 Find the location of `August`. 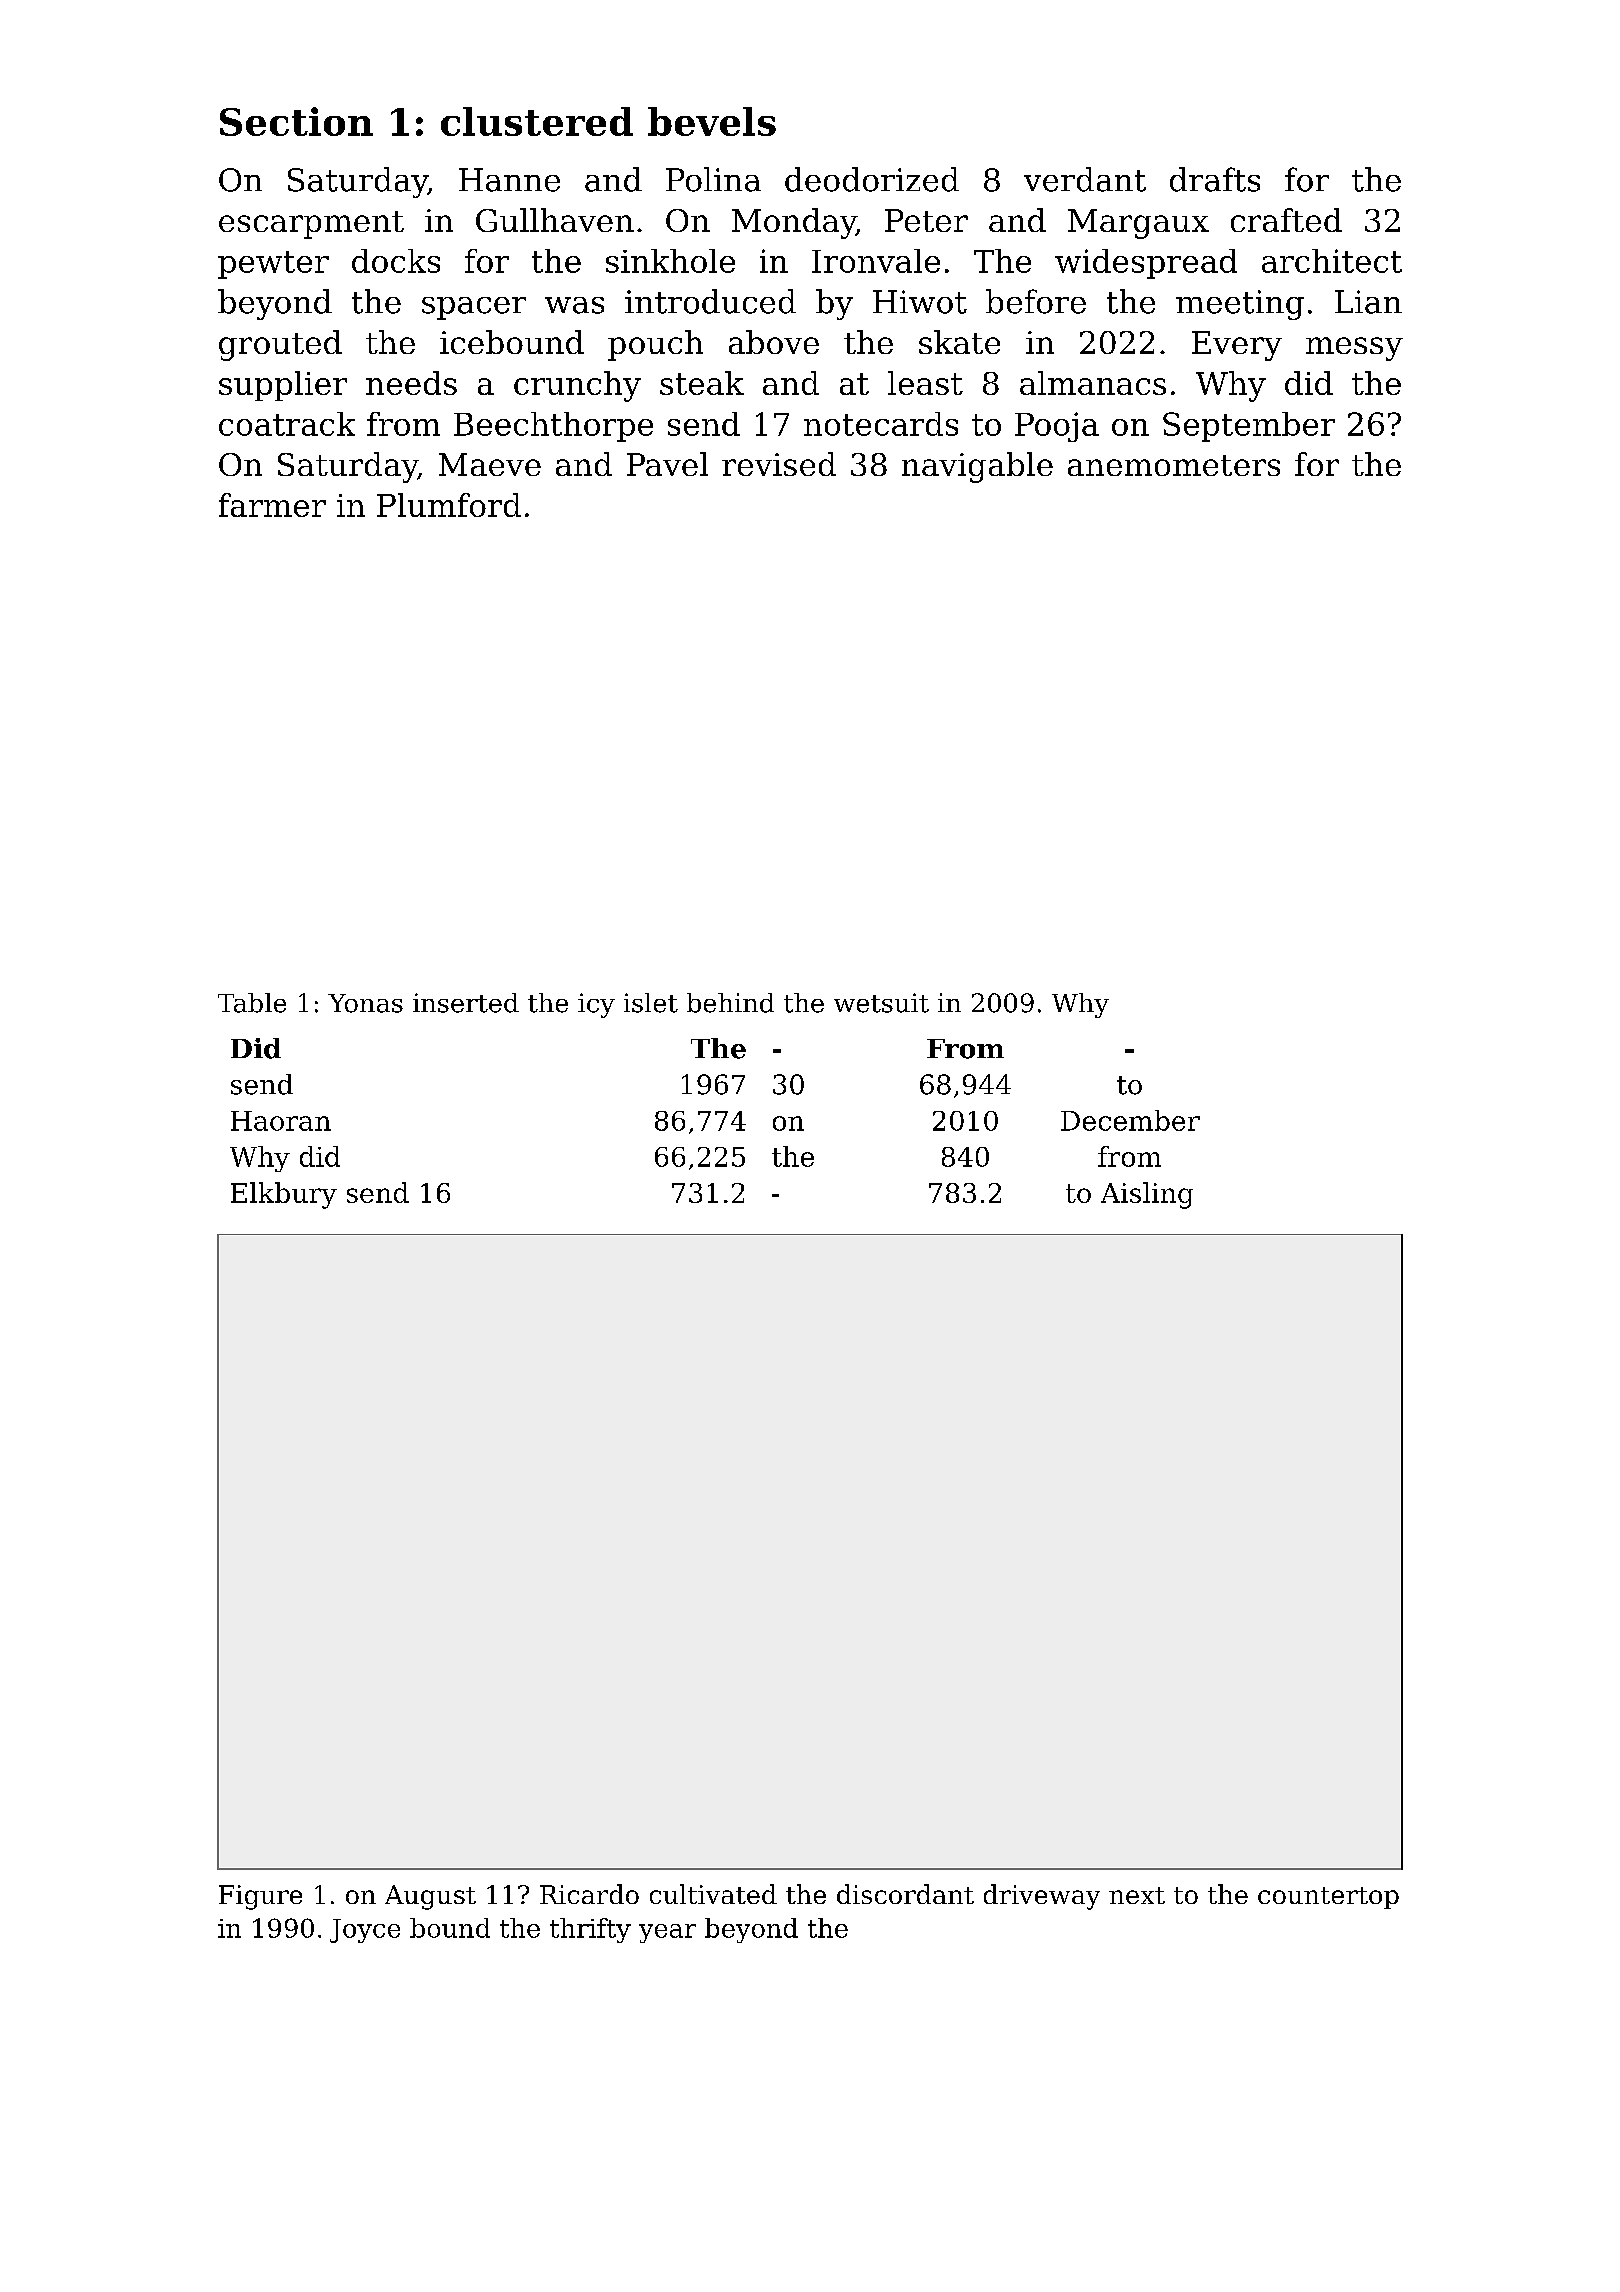

August is located at coordinates (430, 1897).
